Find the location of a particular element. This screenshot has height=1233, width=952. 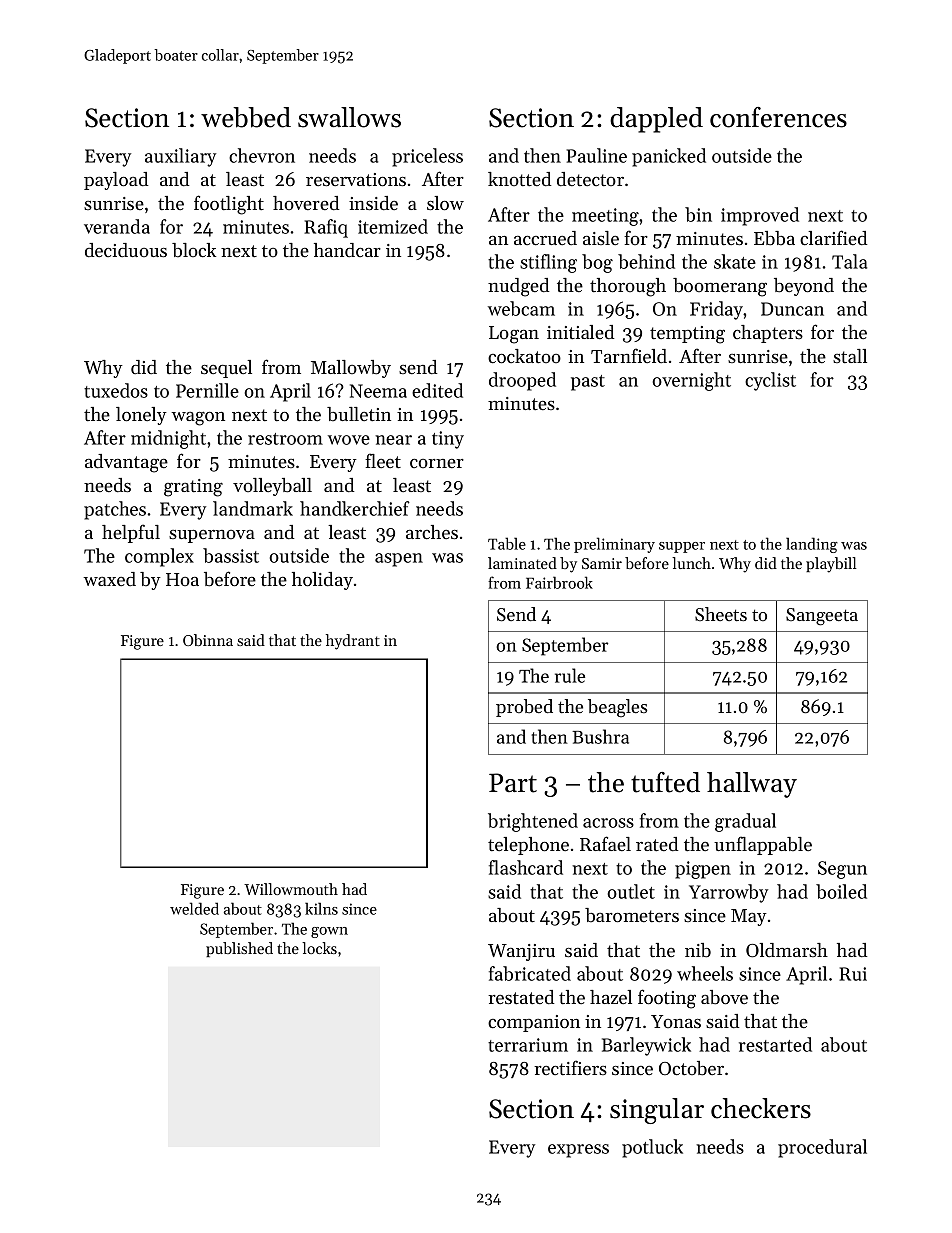

Rafael is located at coordinates (605, 843).
